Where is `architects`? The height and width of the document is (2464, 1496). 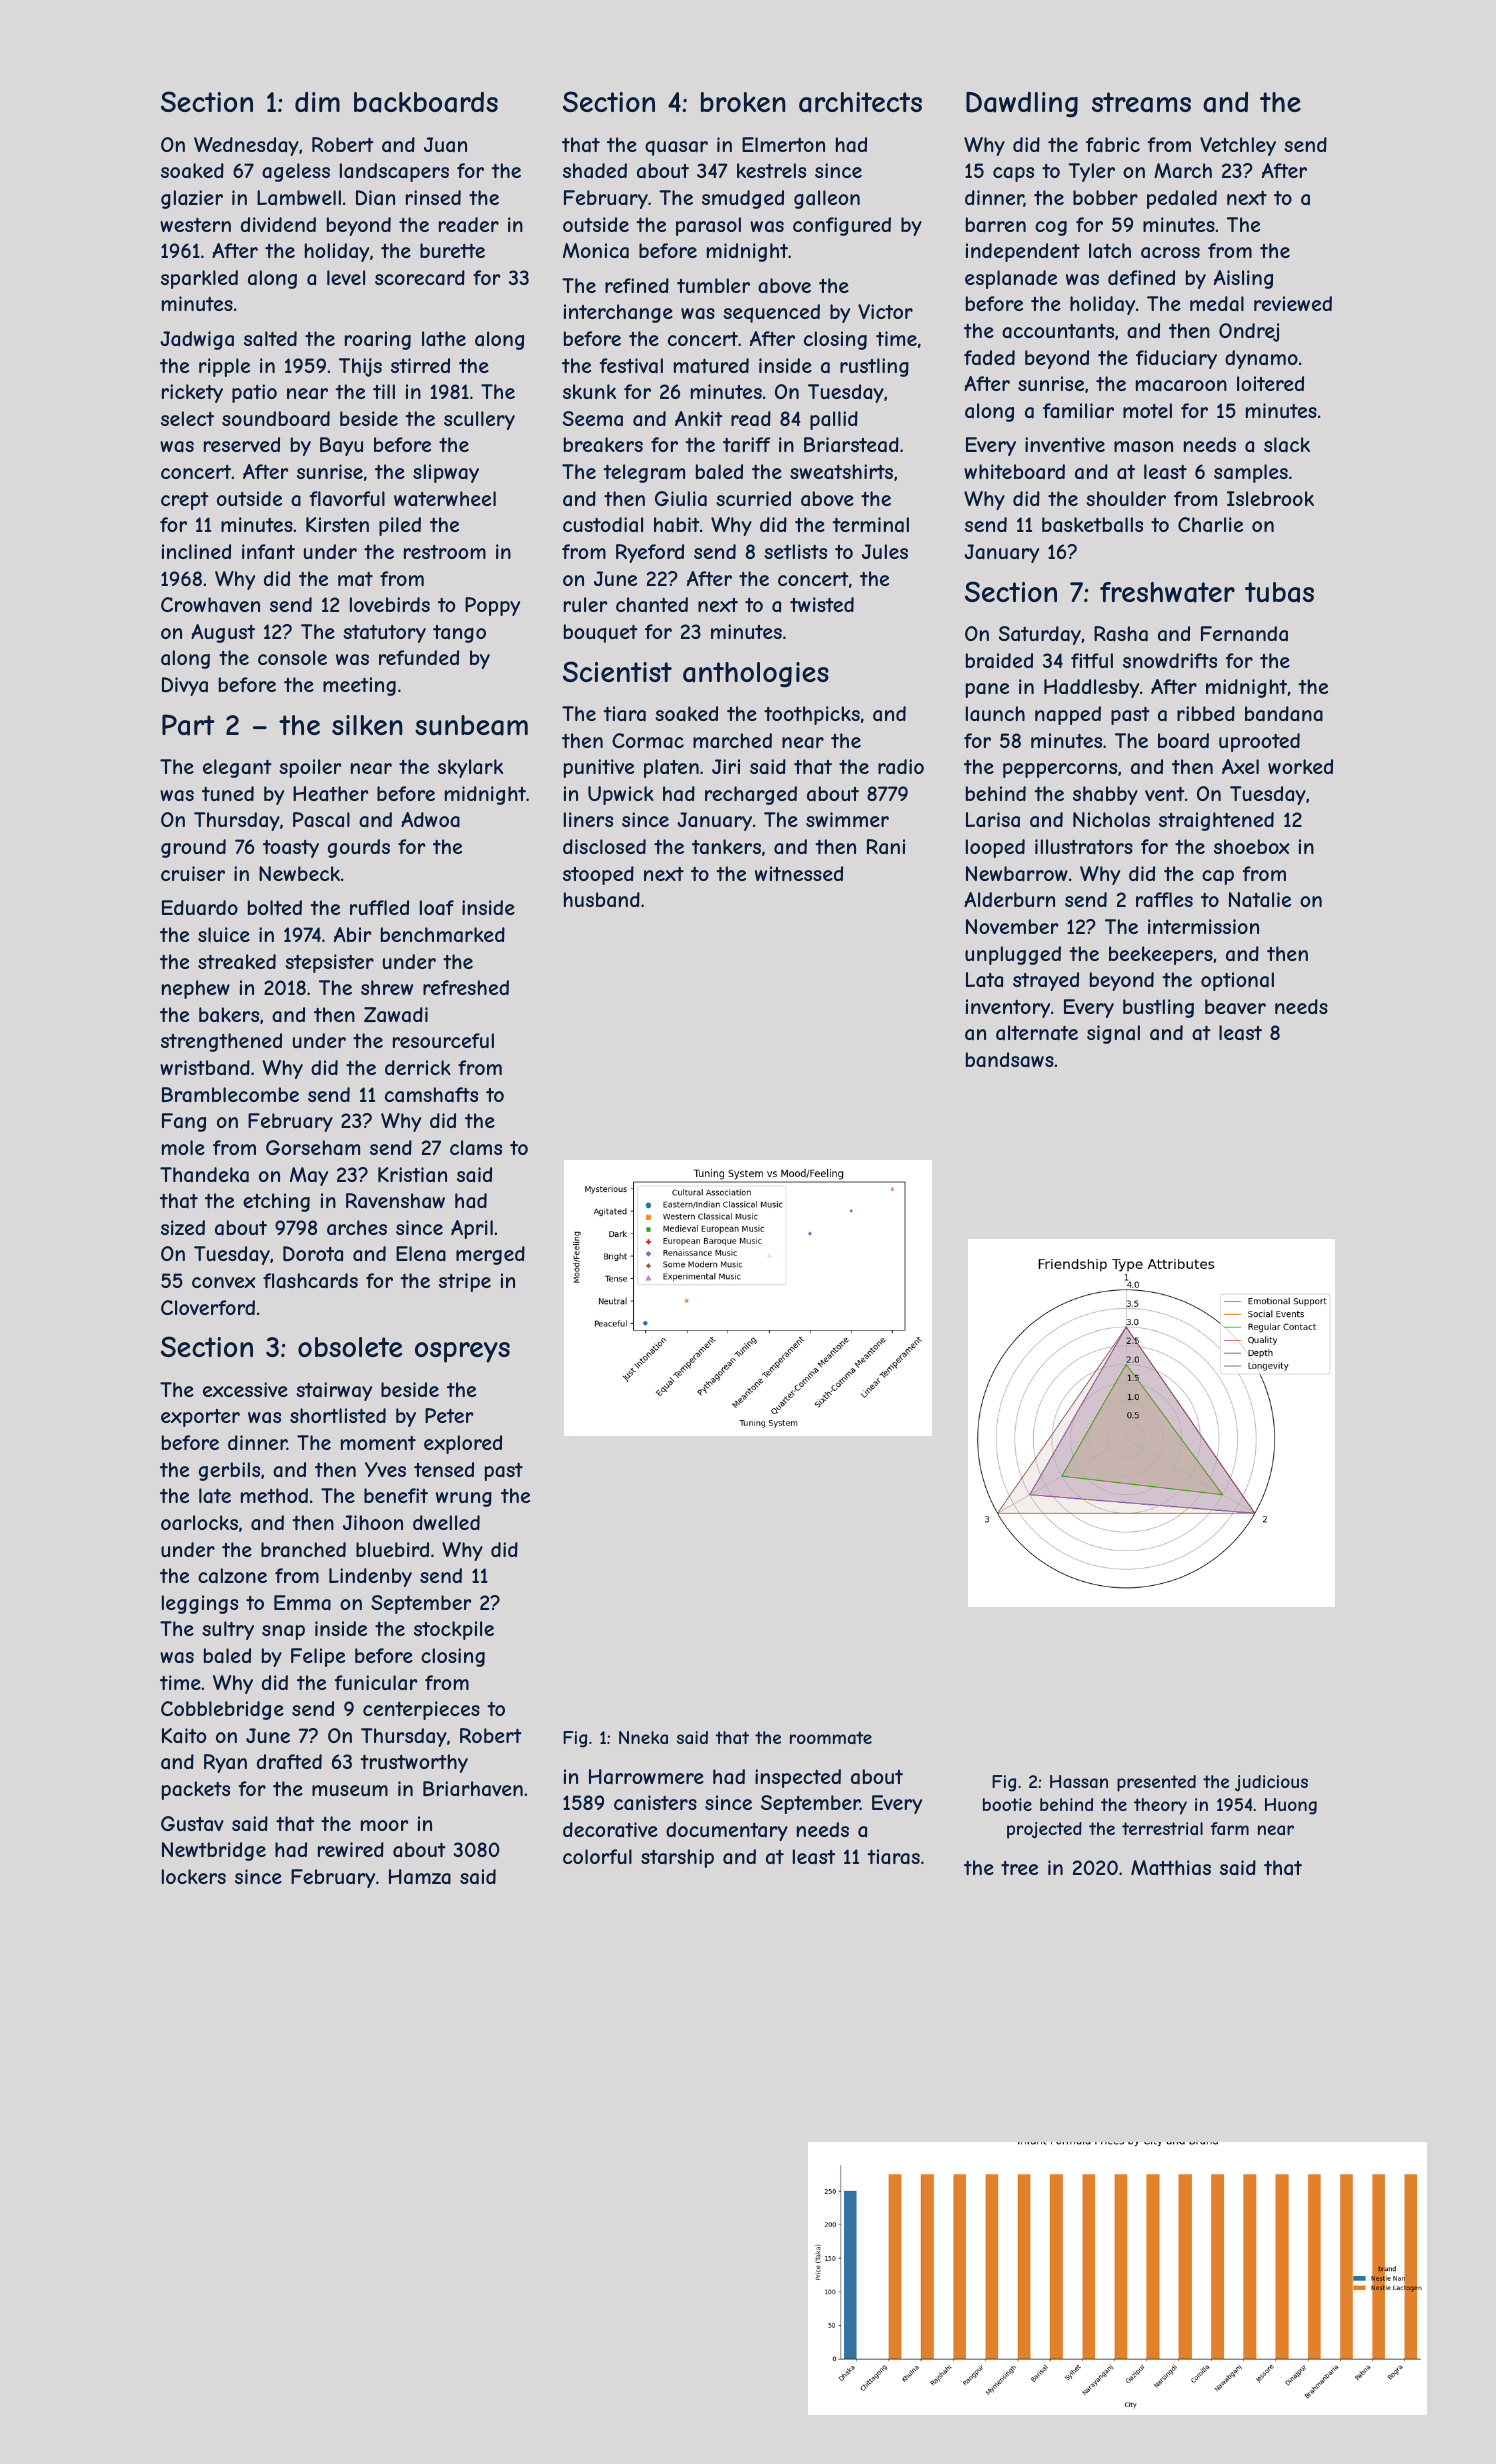
architects is located at coordinates (860, 102).
